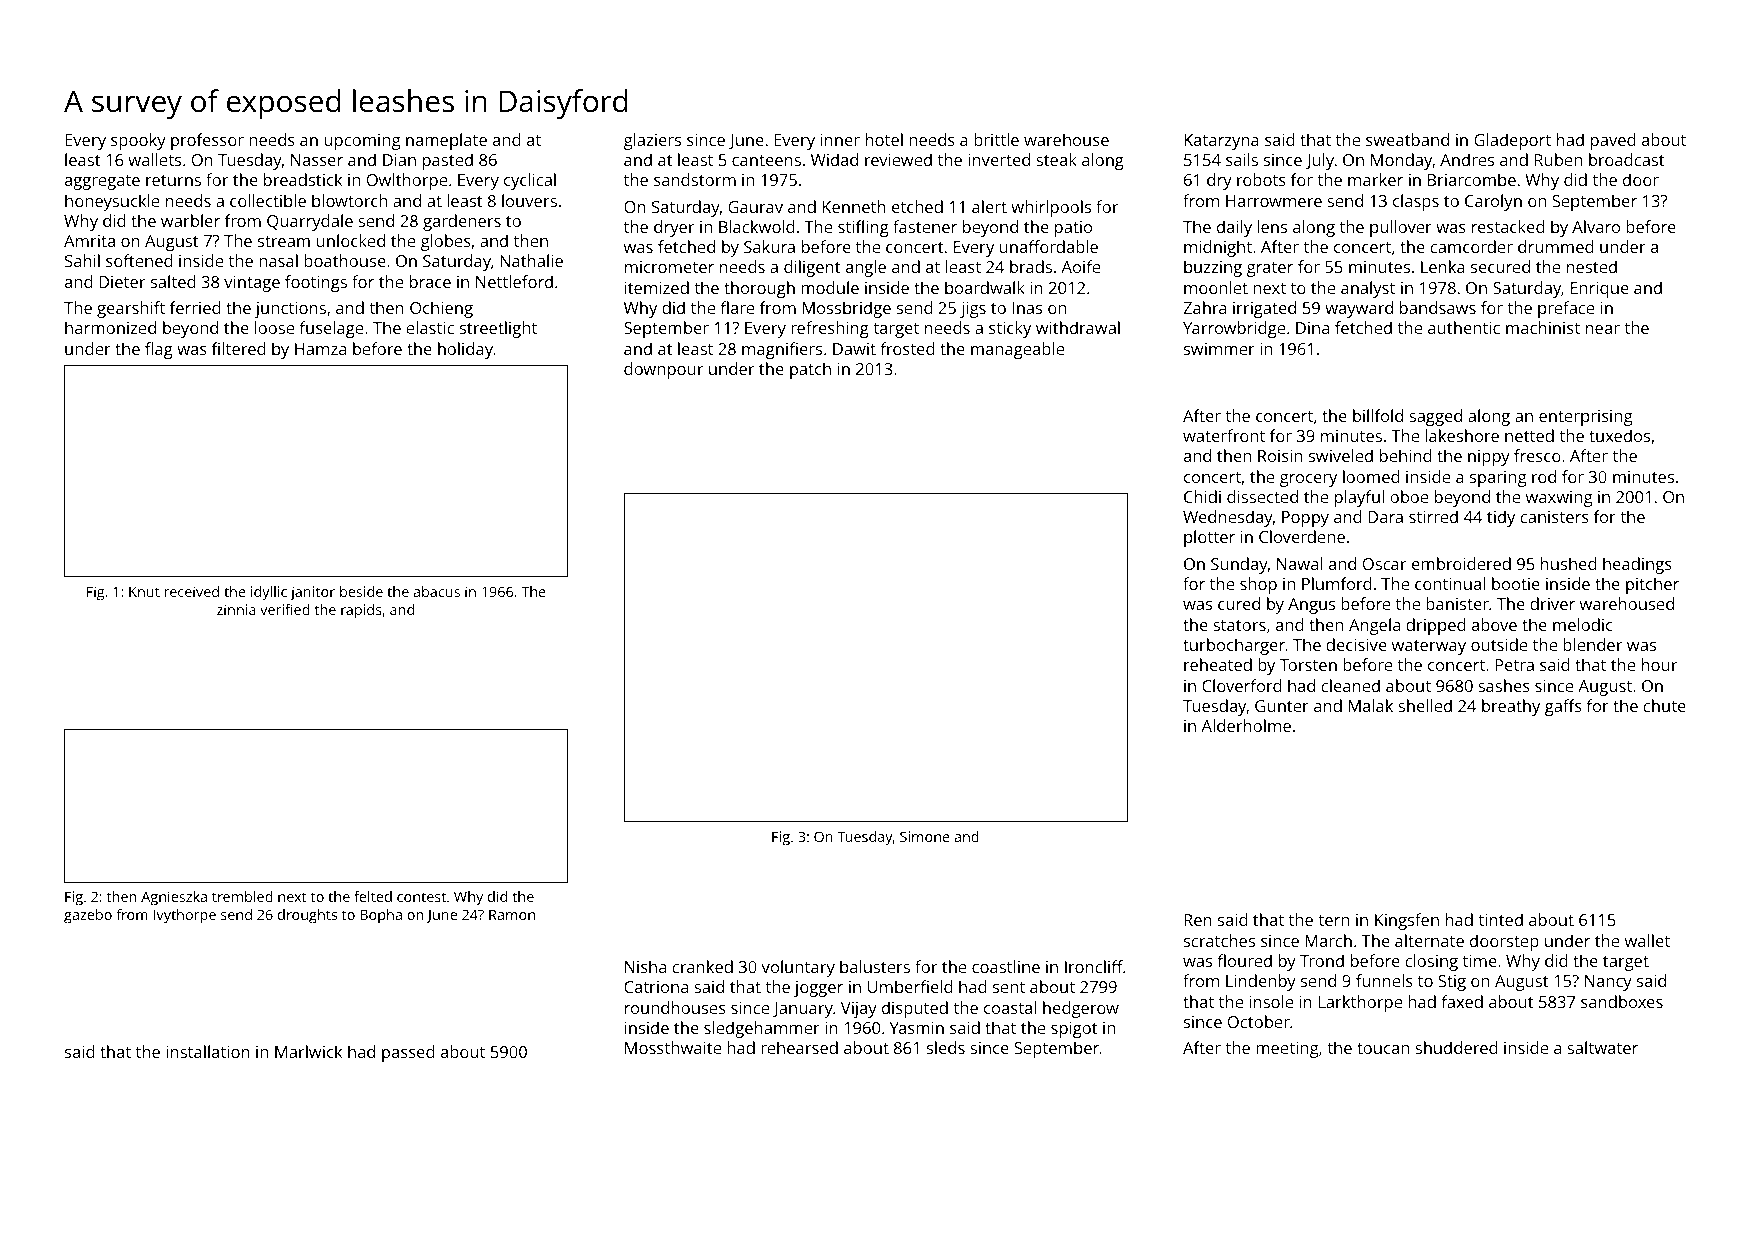 Image resolution: width=1751 pixels, height=1238 pixels. I want to click on rapids, so click(361, 611).
